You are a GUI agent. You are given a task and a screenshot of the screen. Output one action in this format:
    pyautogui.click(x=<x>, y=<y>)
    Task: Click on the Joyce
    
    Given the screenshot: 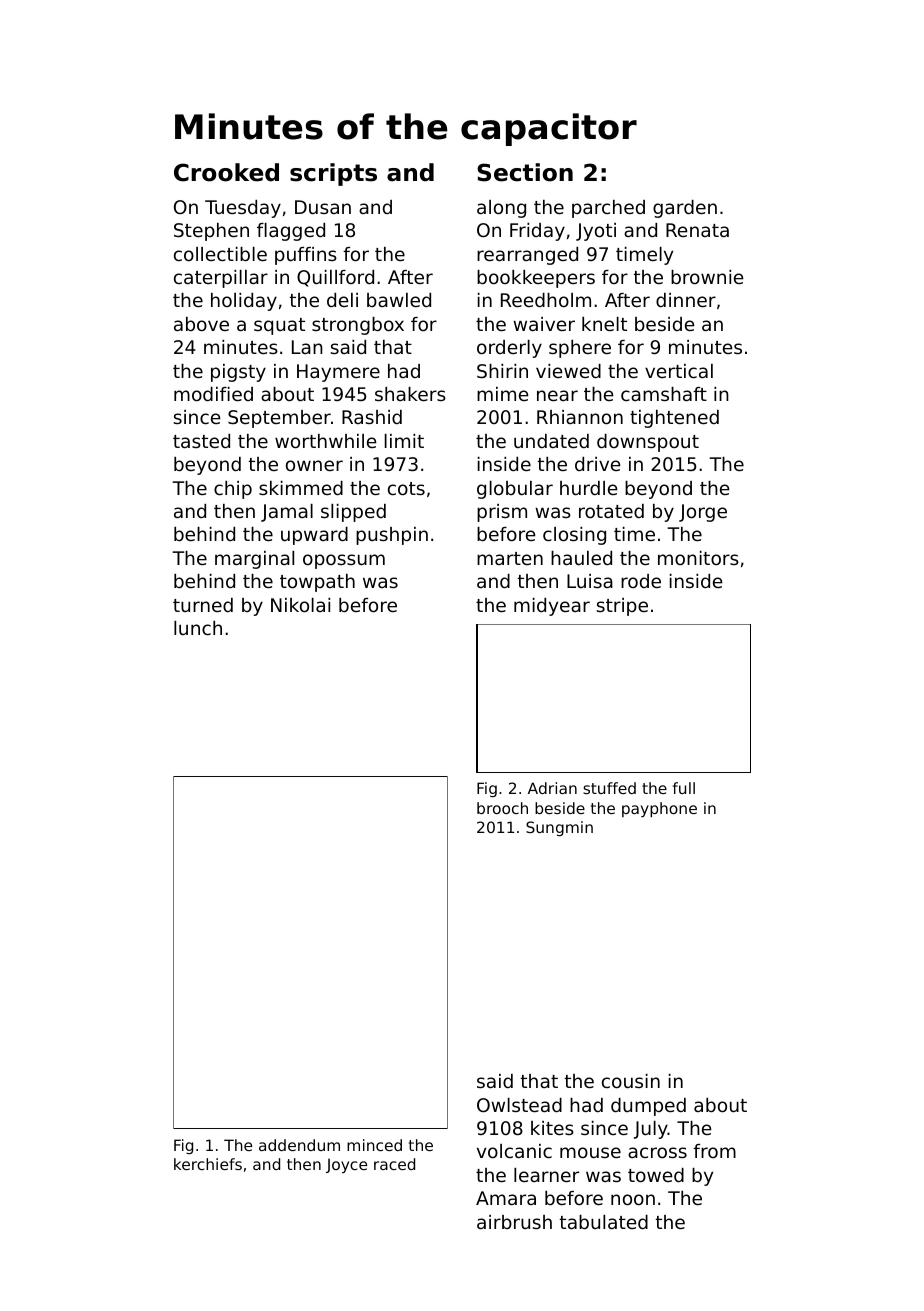 What is the action you would take?
    pyautogui.click(x=346, y=1165)
